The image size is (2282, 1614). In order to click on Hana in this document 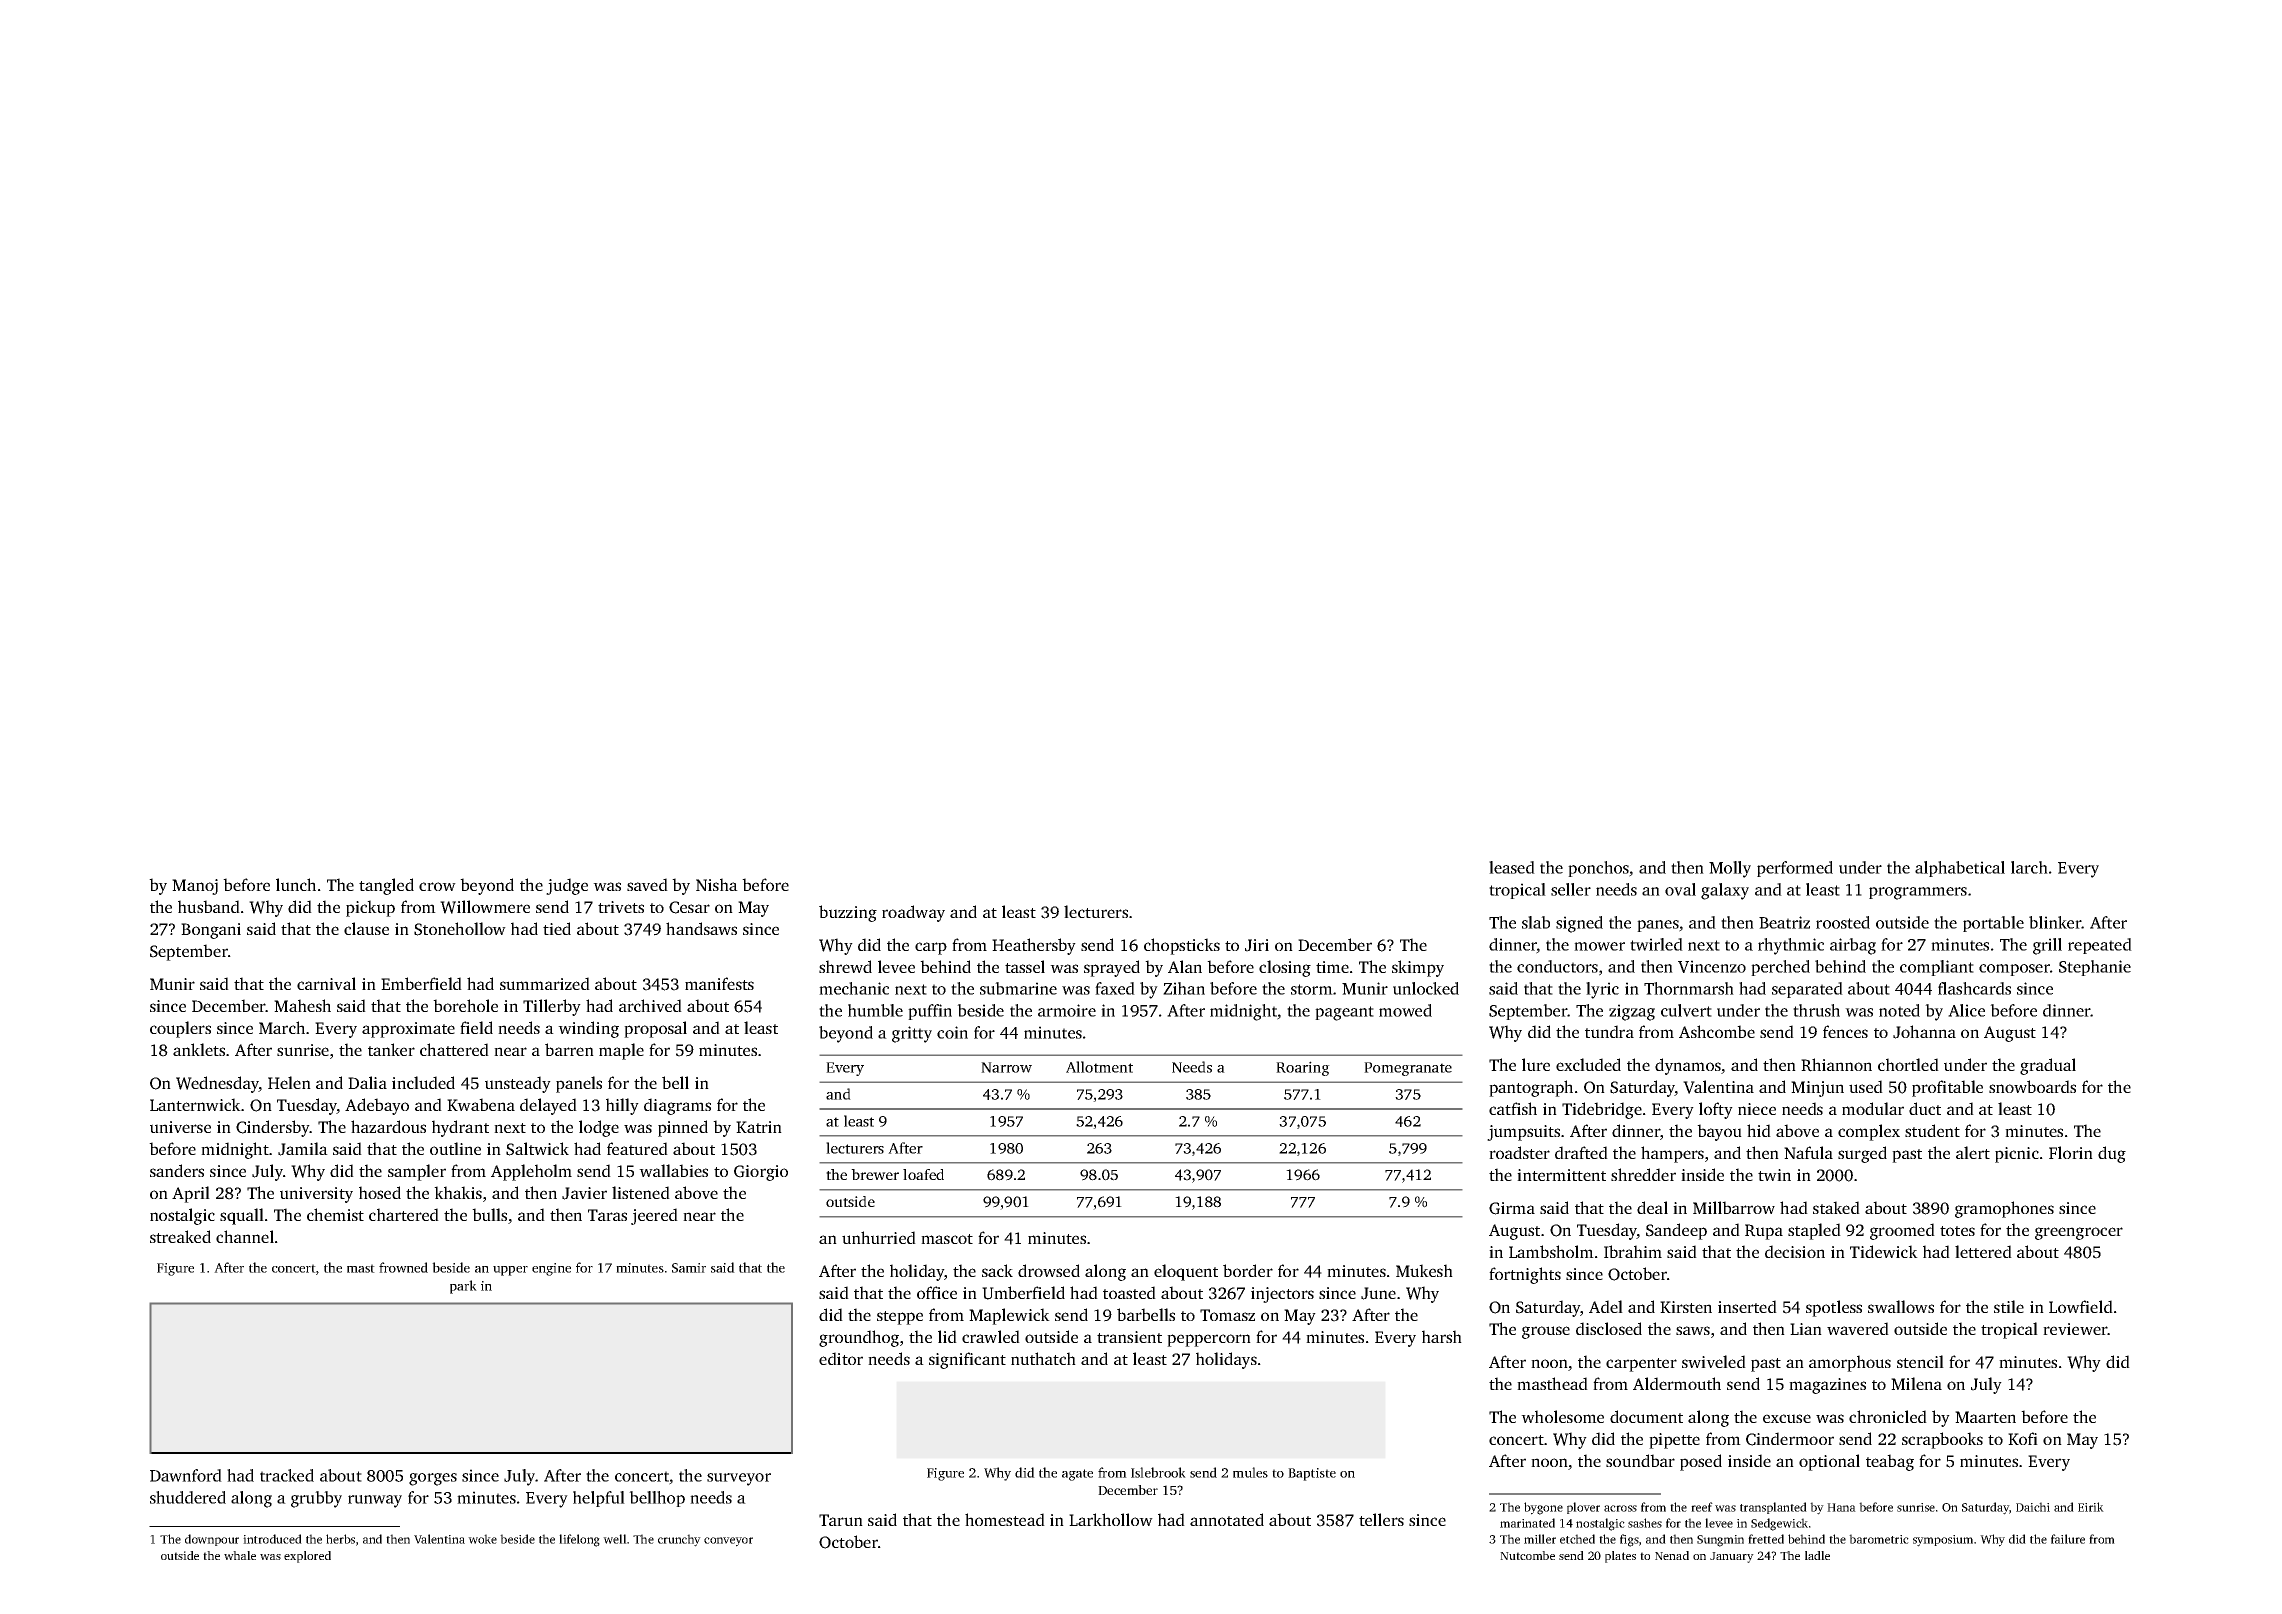, I will do `click(1841, 1507)`.
